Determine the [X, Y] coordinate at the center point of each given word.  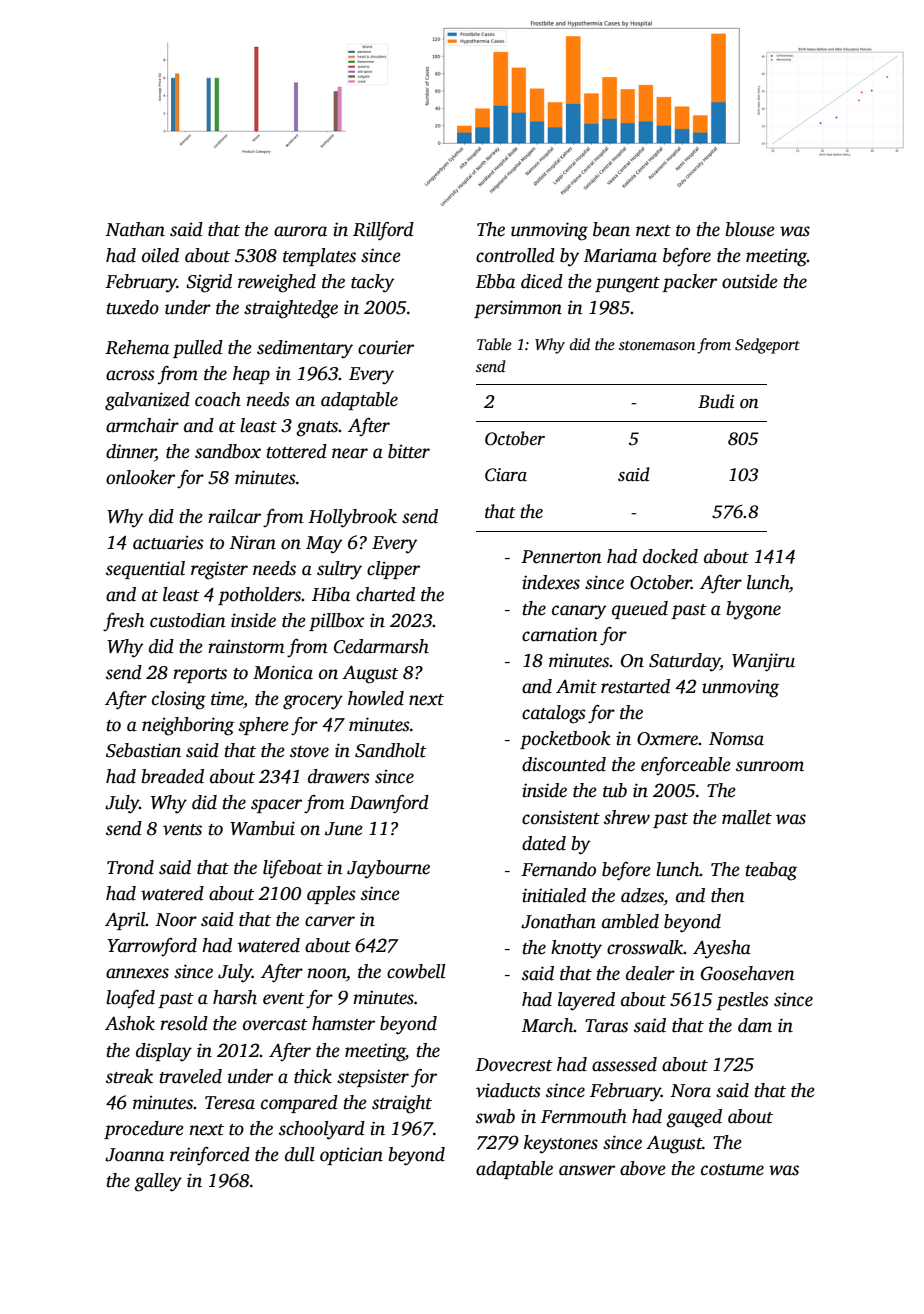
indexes [551, 582]
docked [670, 556]
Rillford [383, 231]
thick [313, 1076]
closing [179, 700]
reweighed [277, 283]
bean [611, 229]
